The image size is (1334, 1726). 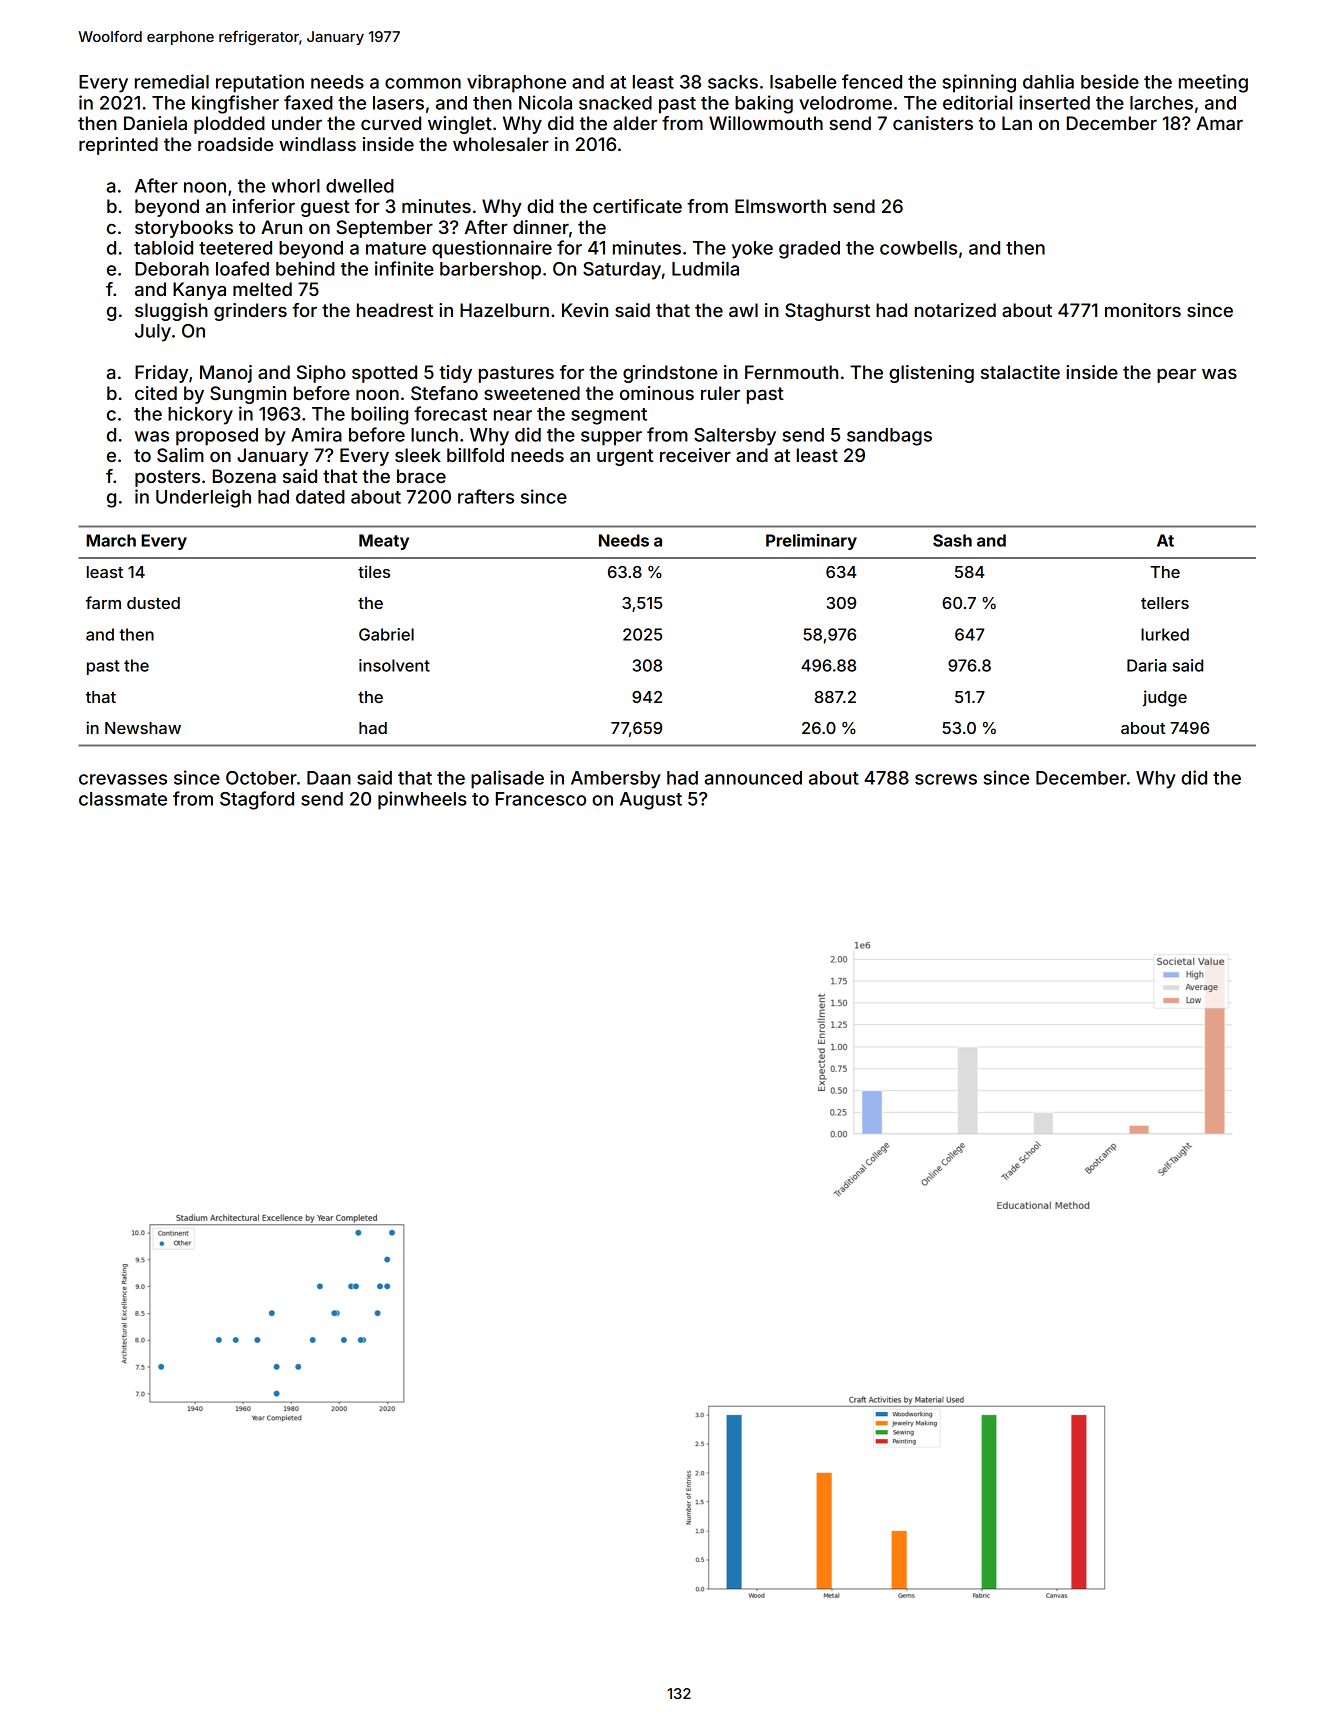 What do you see at coordinates (977, 102) in the document?
I see `editorial` at bounding box center [977, 102].
